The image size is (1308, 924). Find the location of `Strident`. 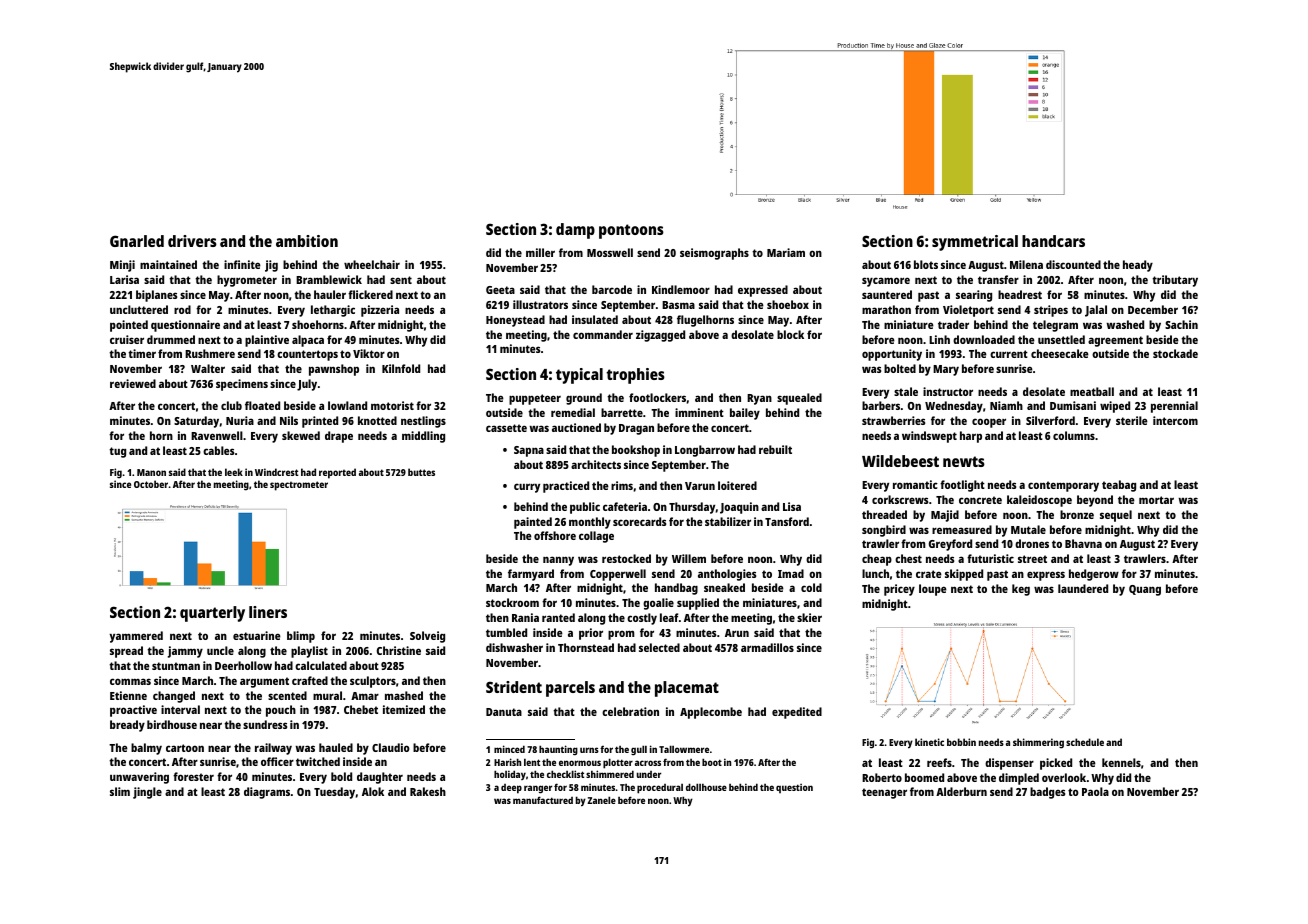

Strident is located at coordinates (514, 687).
